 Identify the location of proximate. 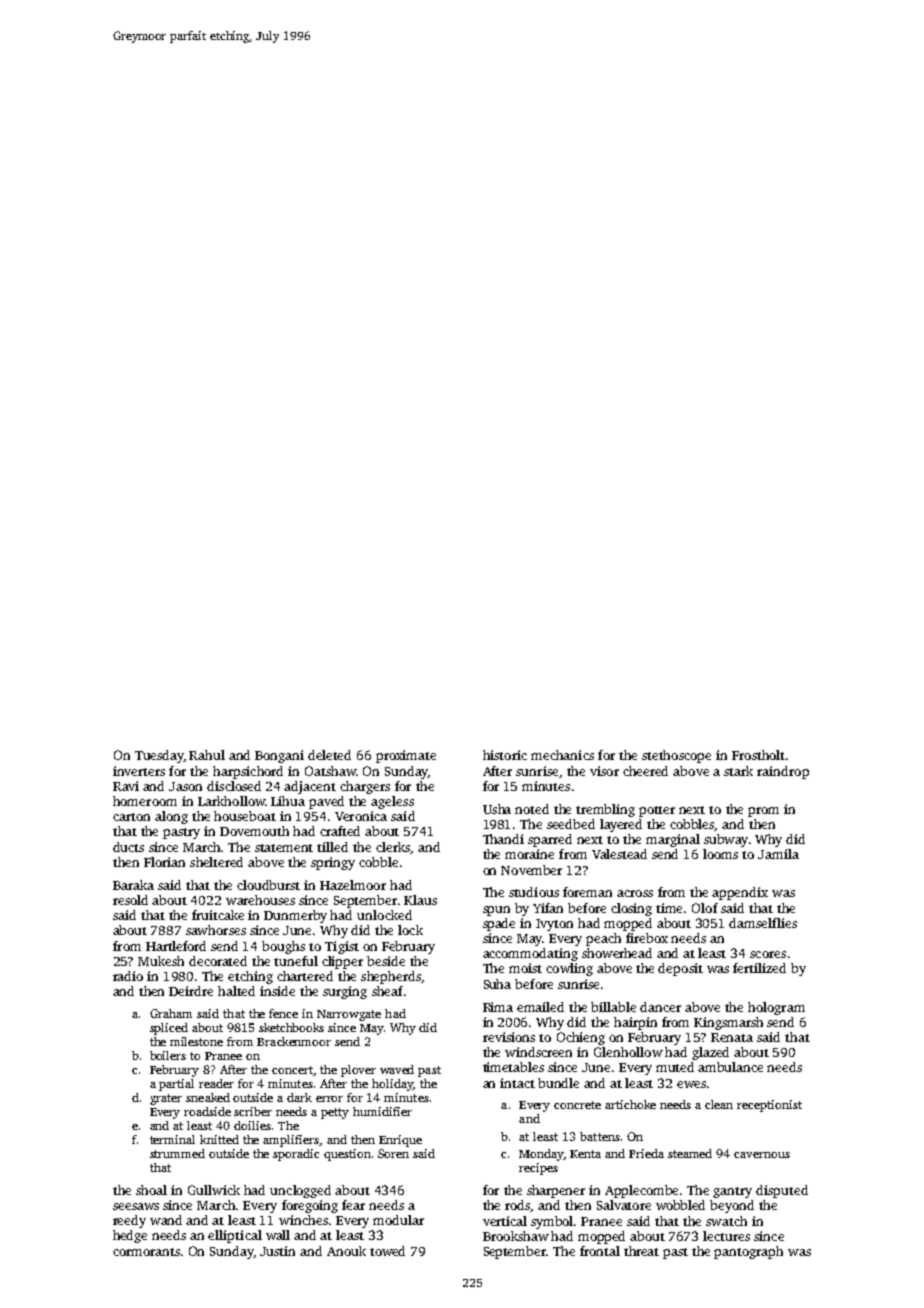
(406, 756).
